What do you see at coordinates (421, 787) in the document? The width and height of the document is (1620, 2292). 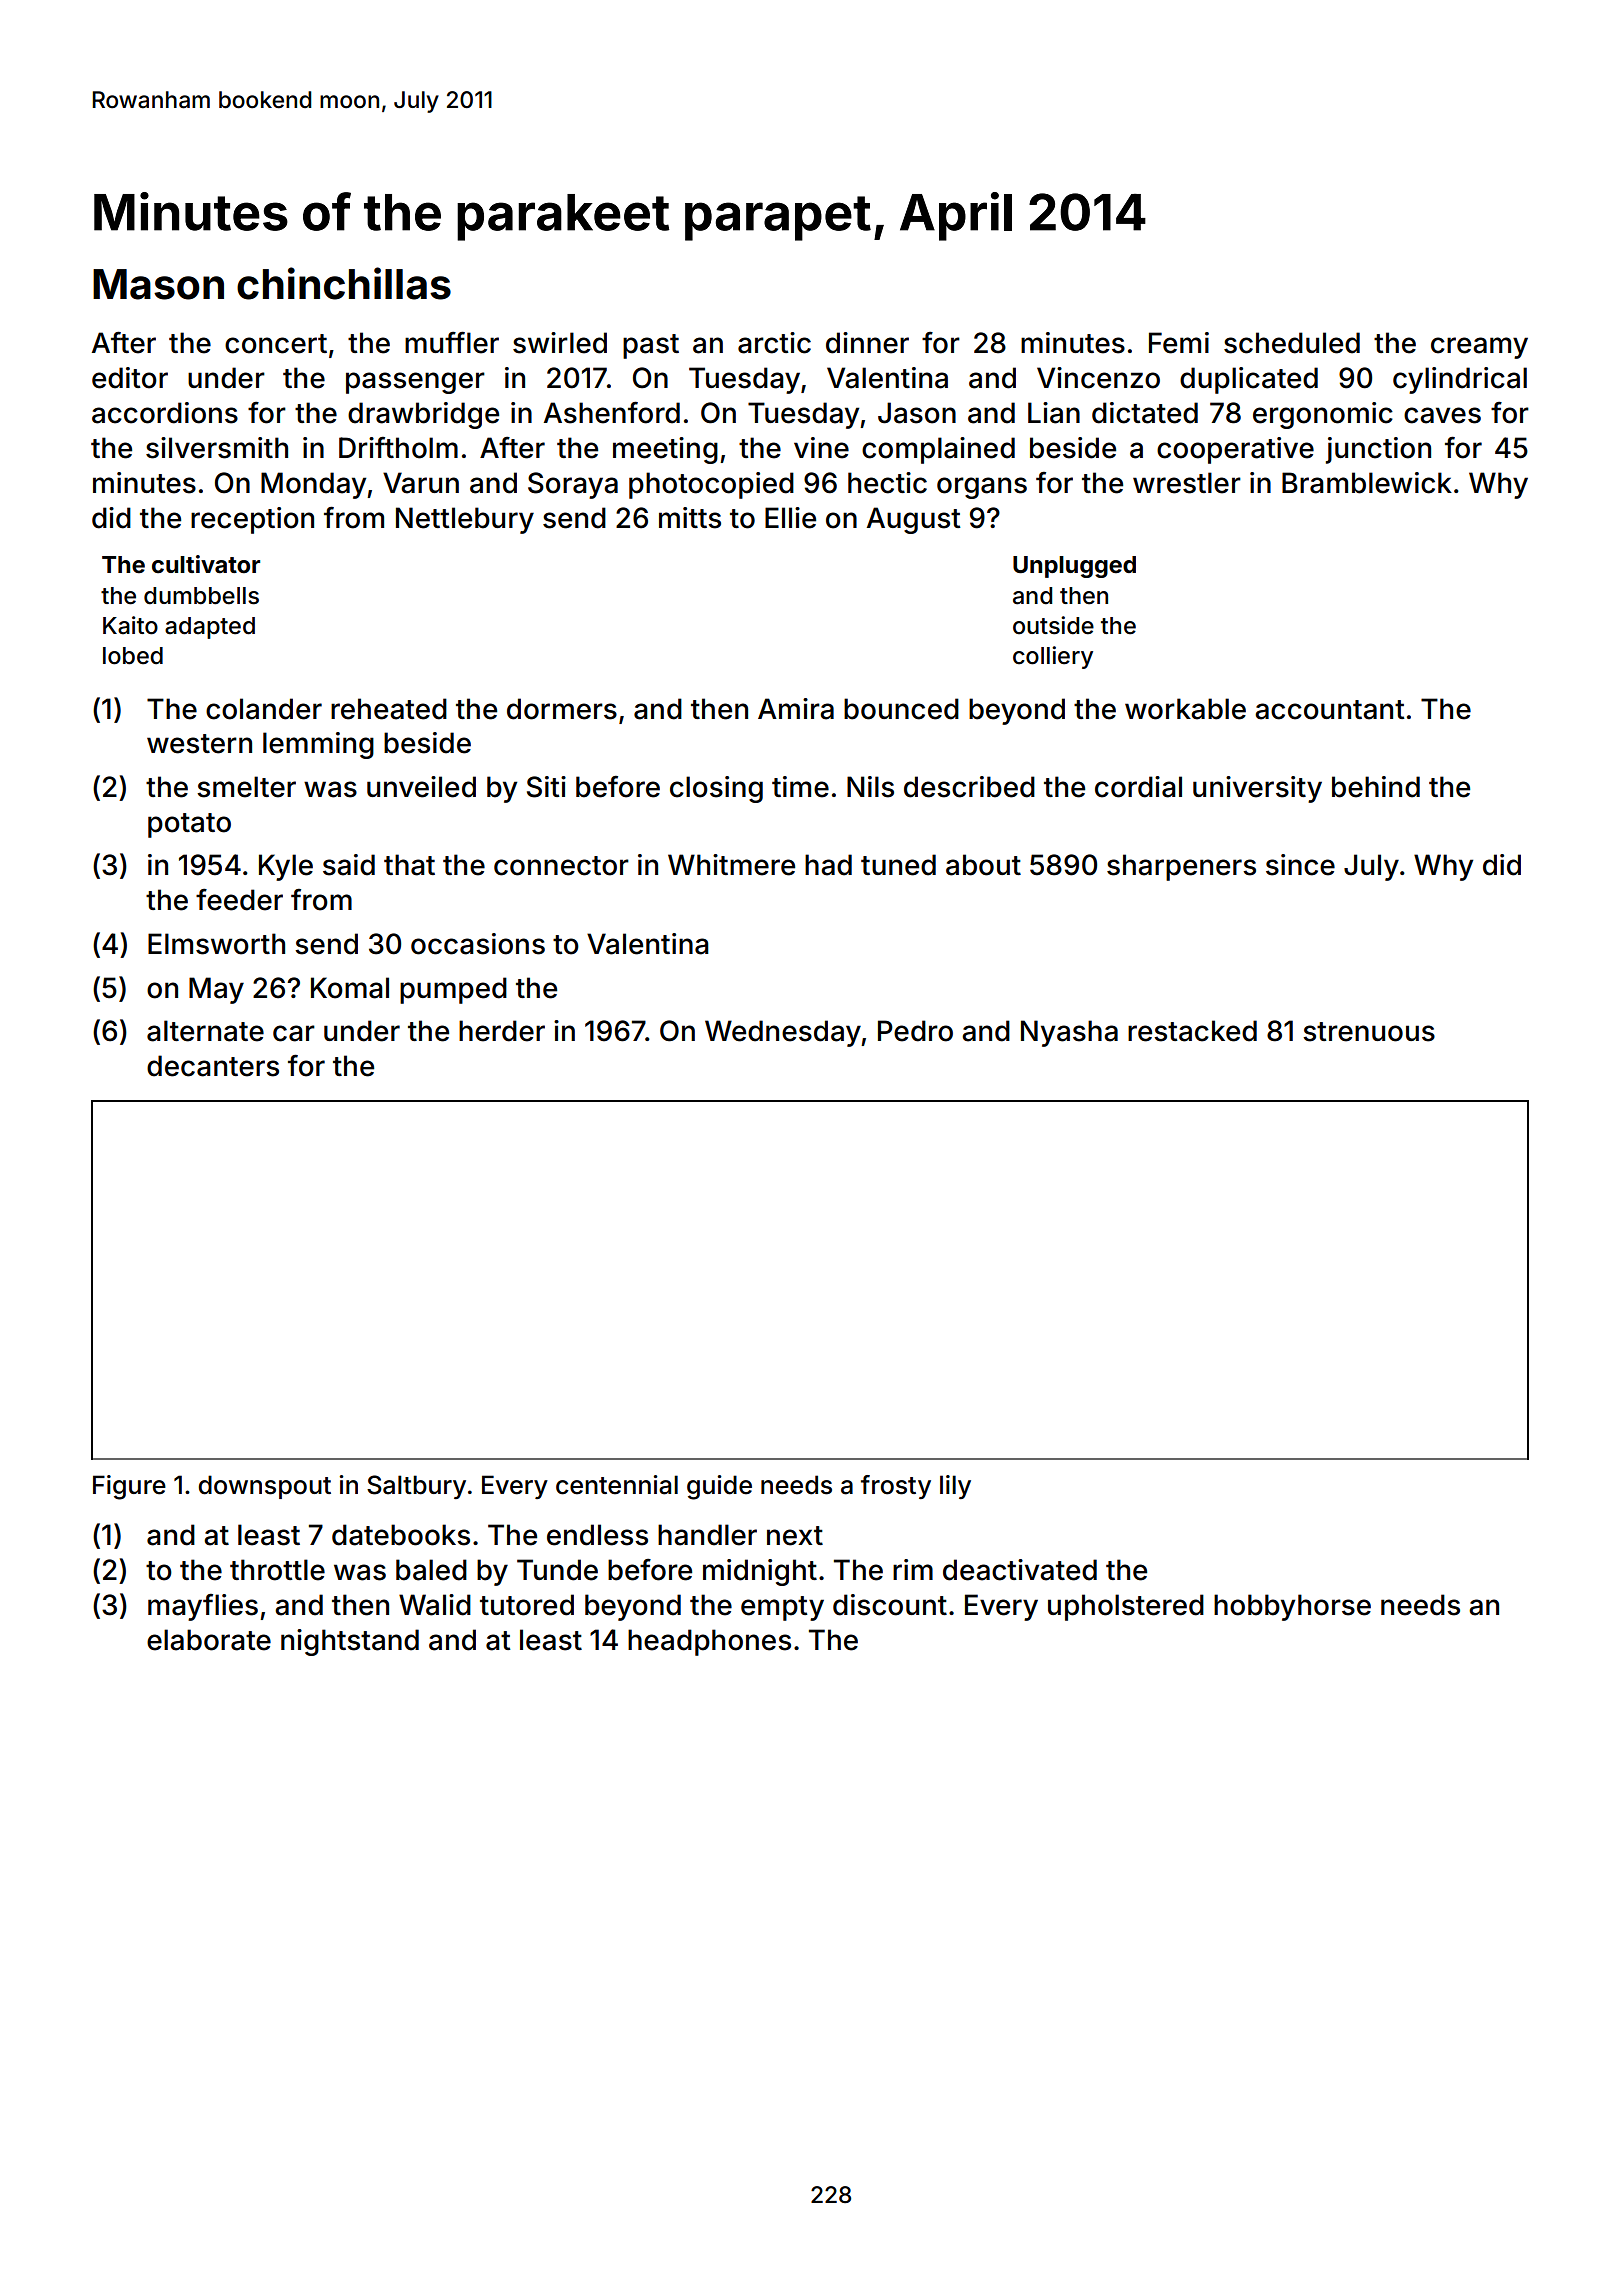 I see `unveiled` at bounding box center [421, 787].
